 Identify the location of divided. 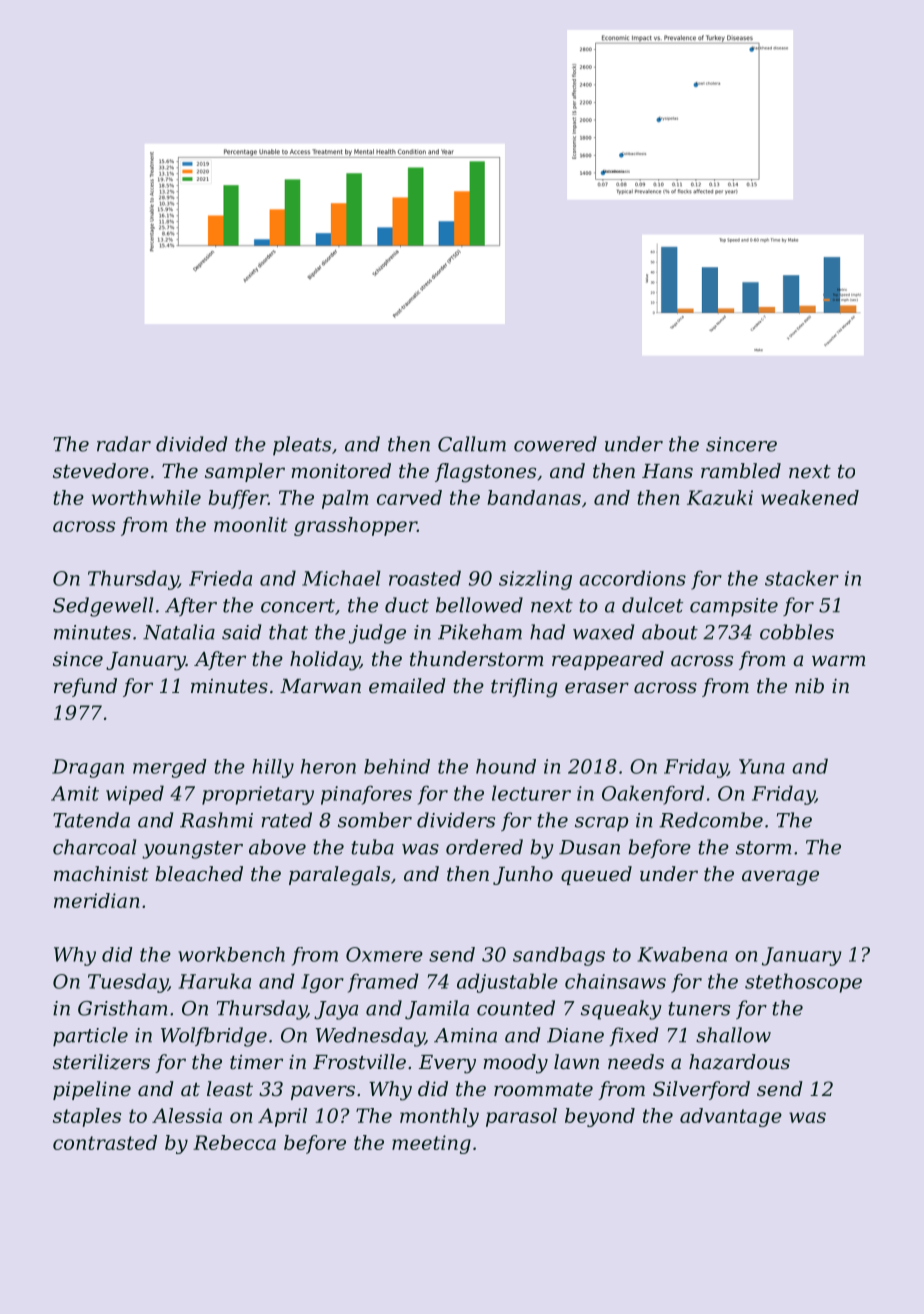
(191, 444).
